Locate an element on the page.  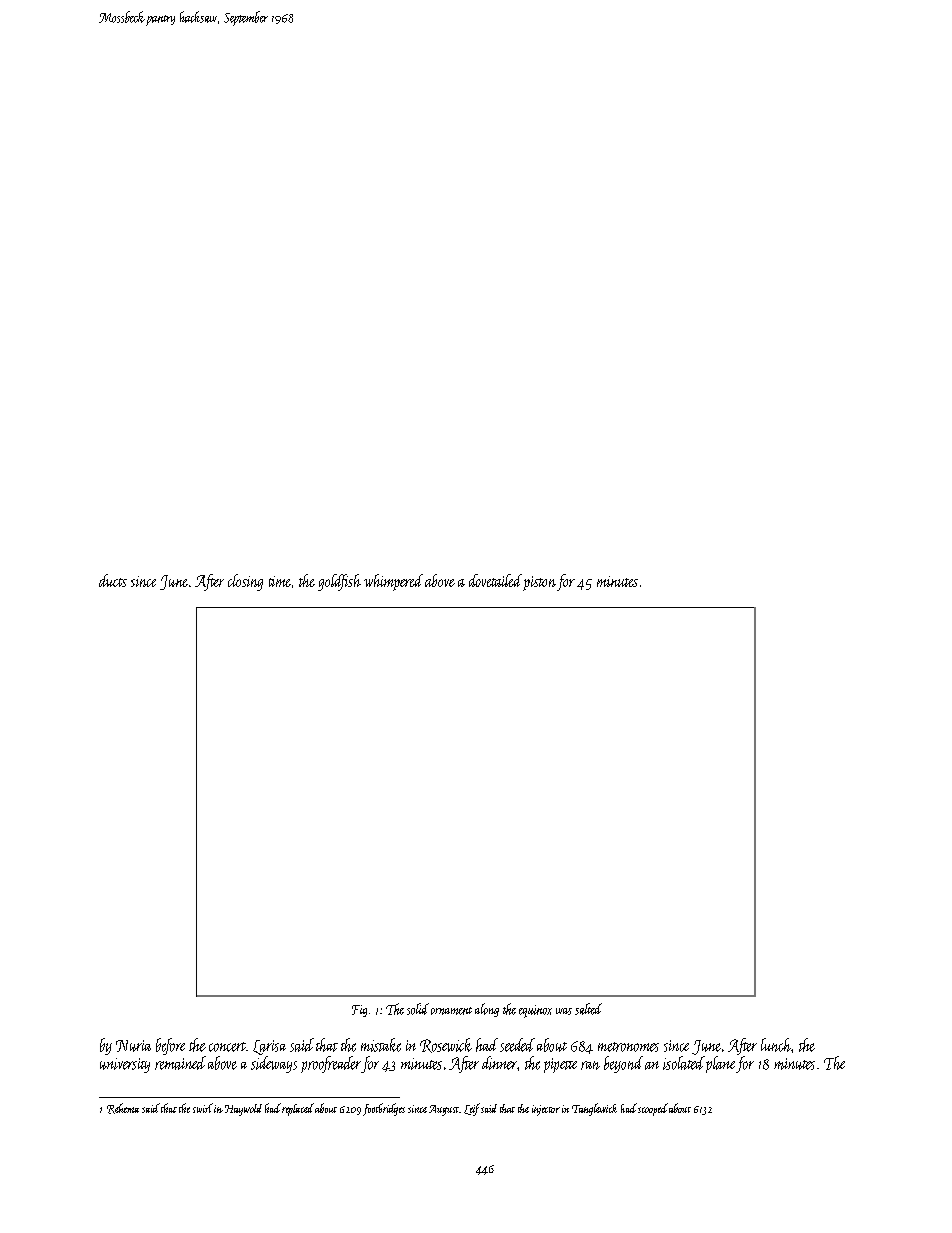
solid is located at coordinates (418, 1009).
